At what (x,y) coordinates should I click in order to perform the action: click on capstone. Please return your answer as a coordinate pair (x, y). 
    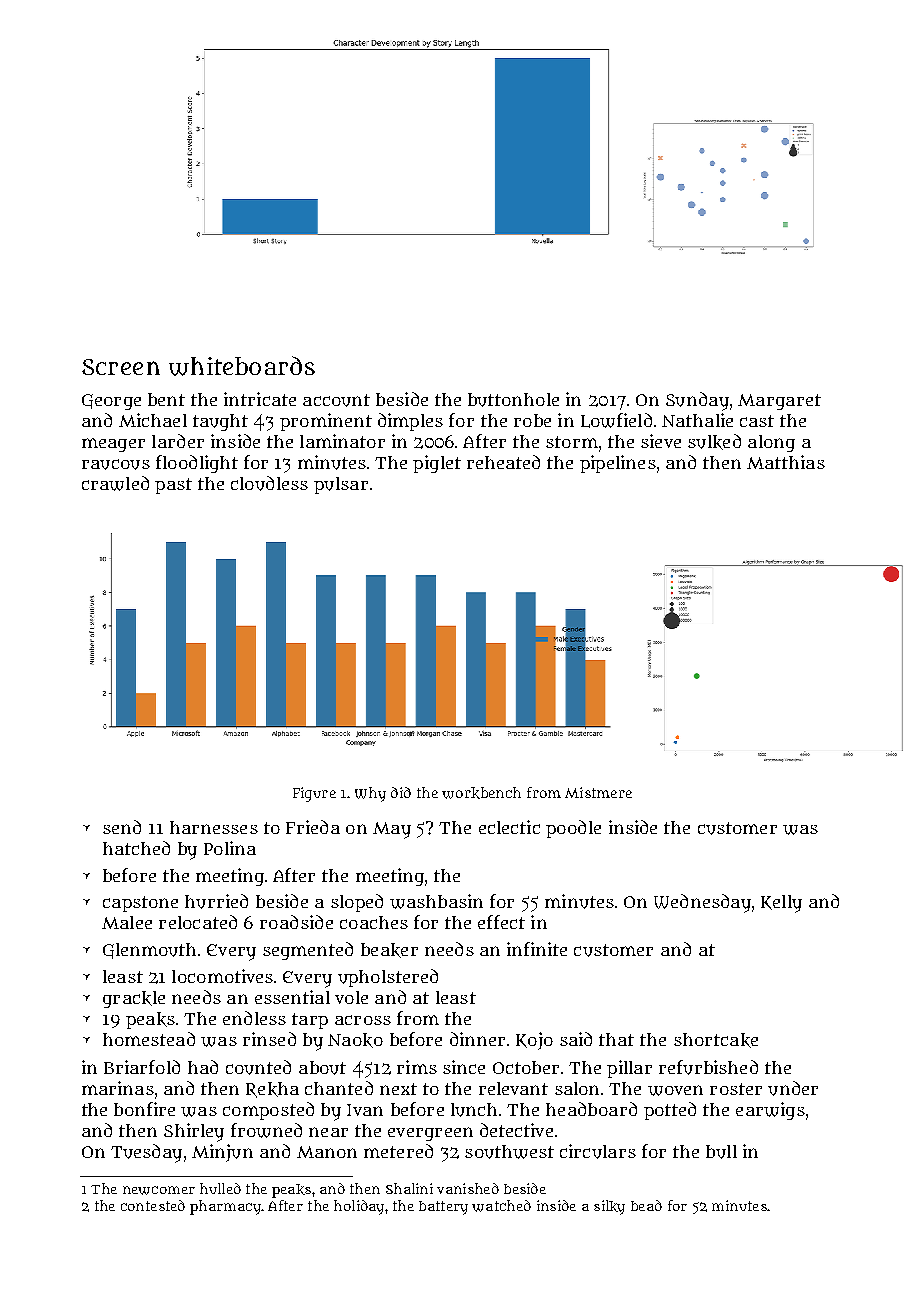
    Looking at the image, I should click on (140, 904).
